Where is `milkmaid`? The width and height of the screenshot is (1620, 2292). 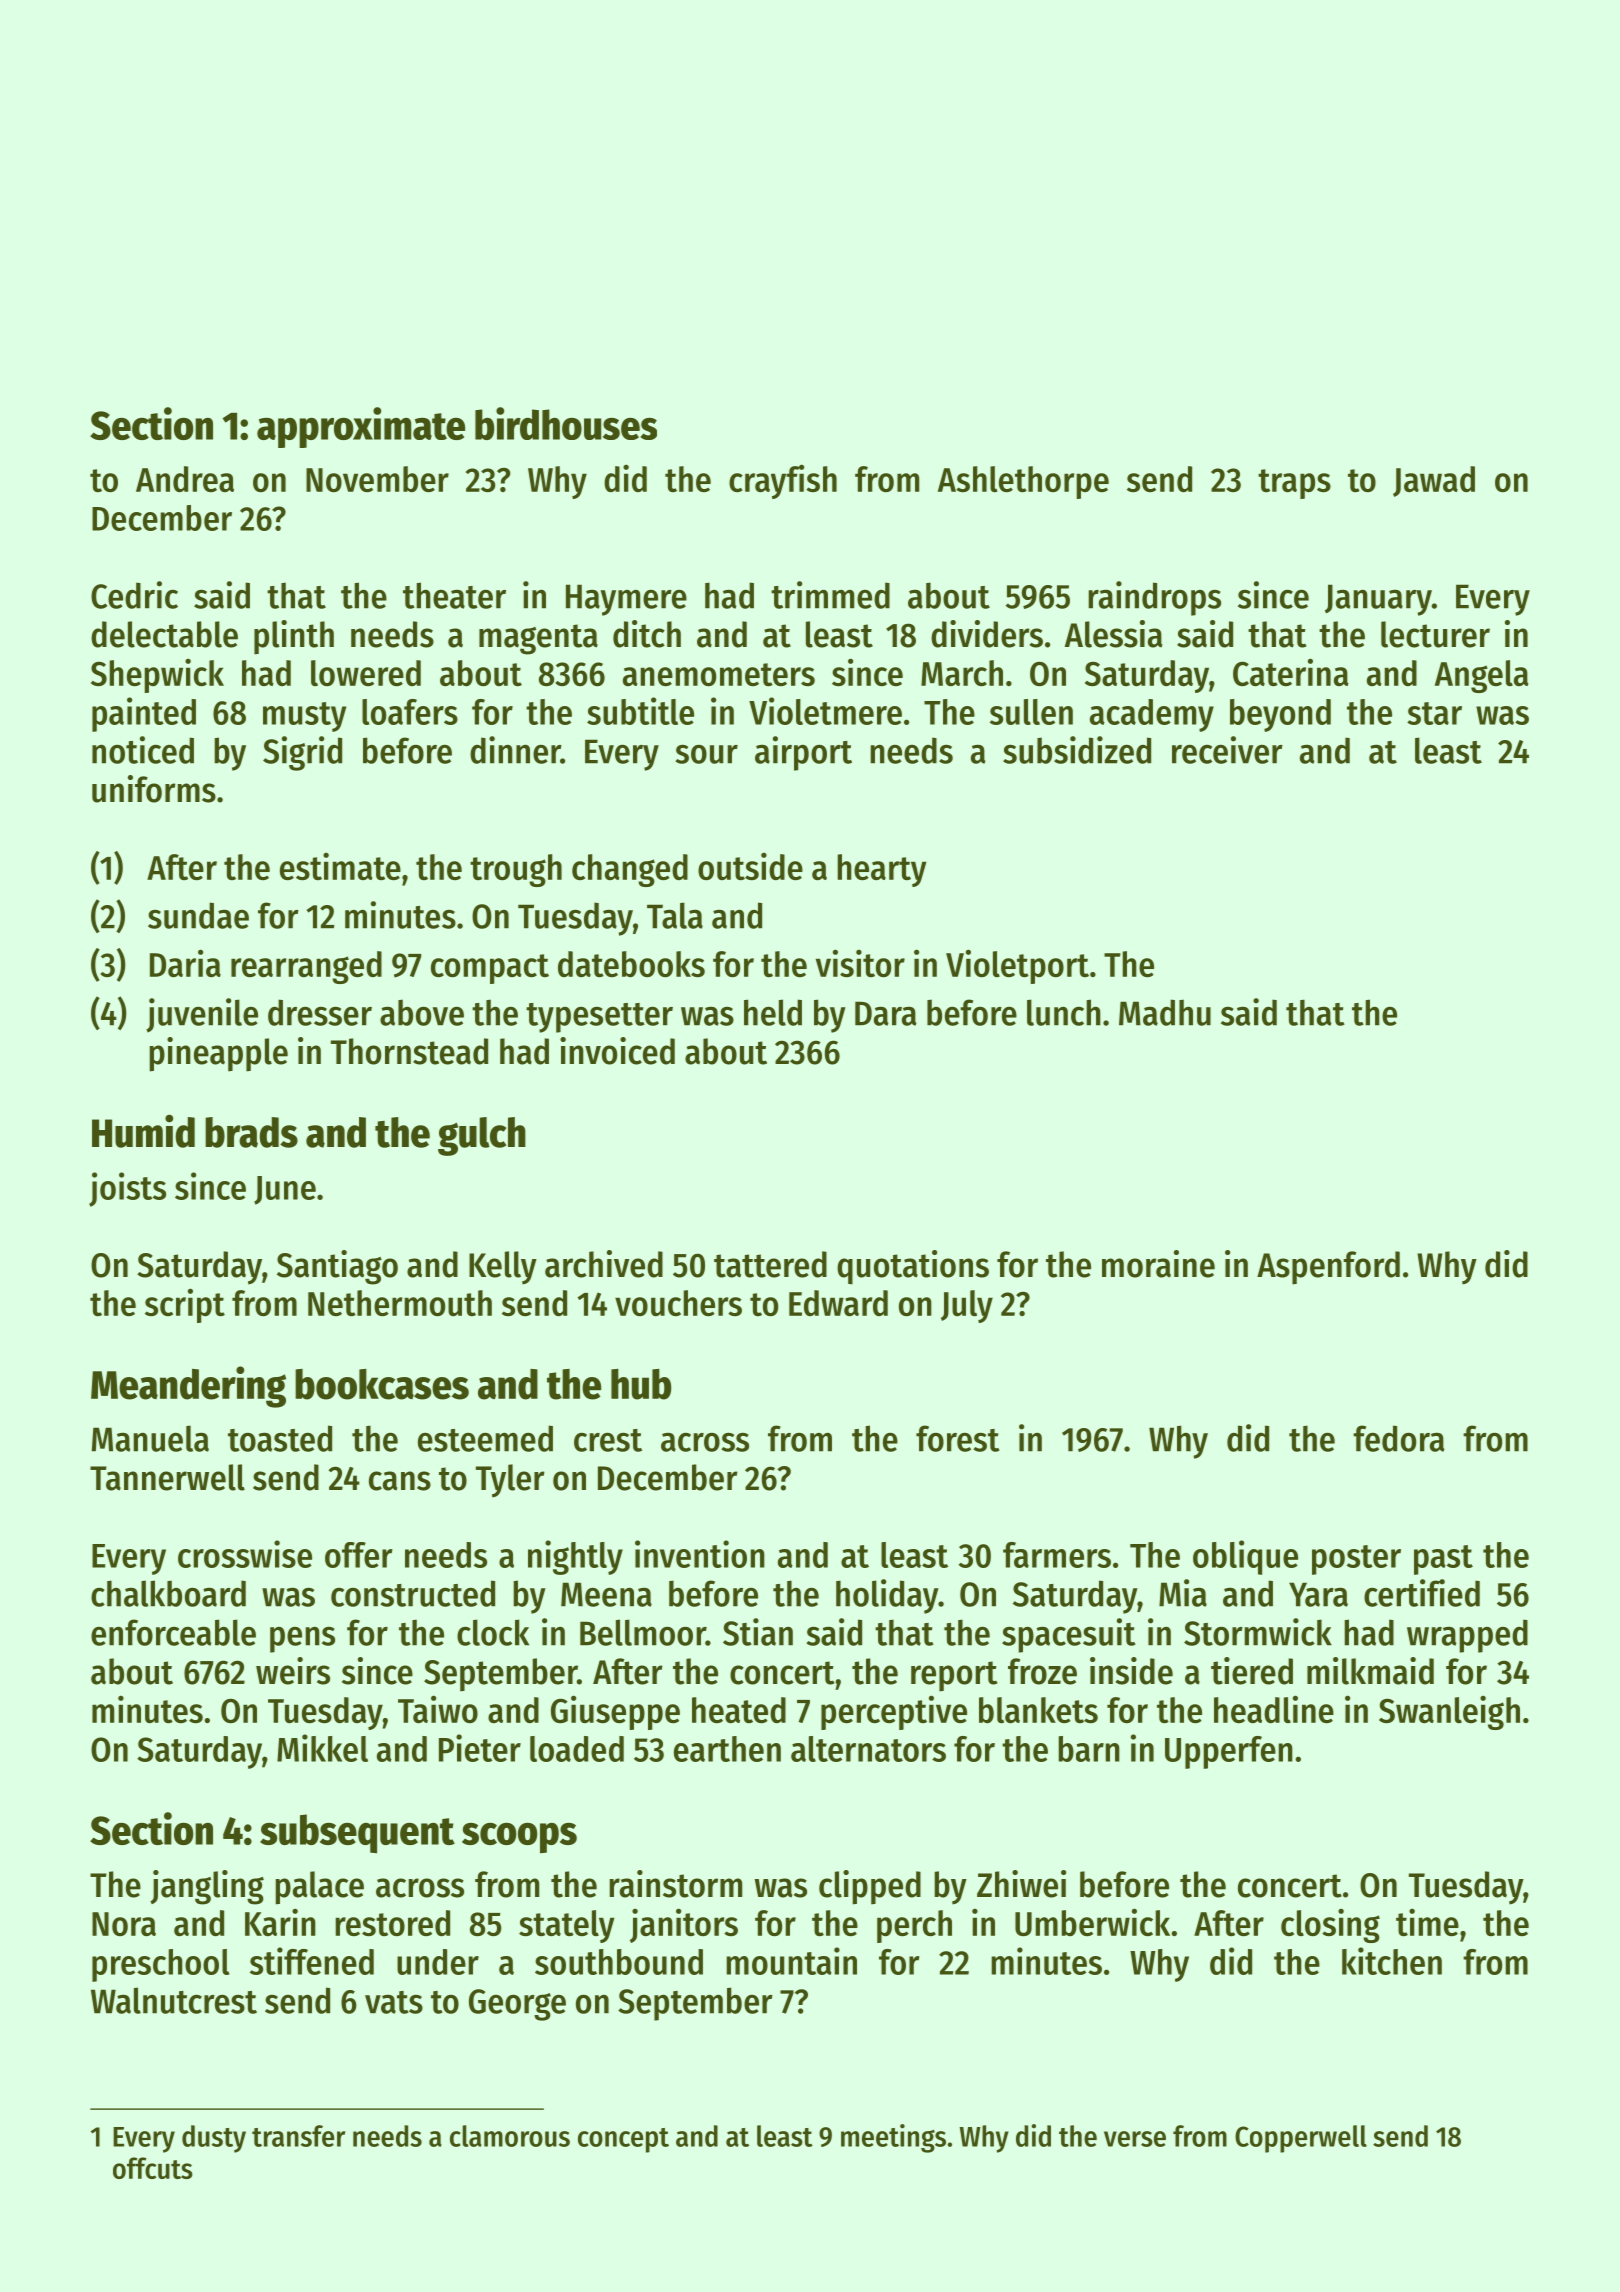 milkmaid is located at coordinates (1370, 1671).
